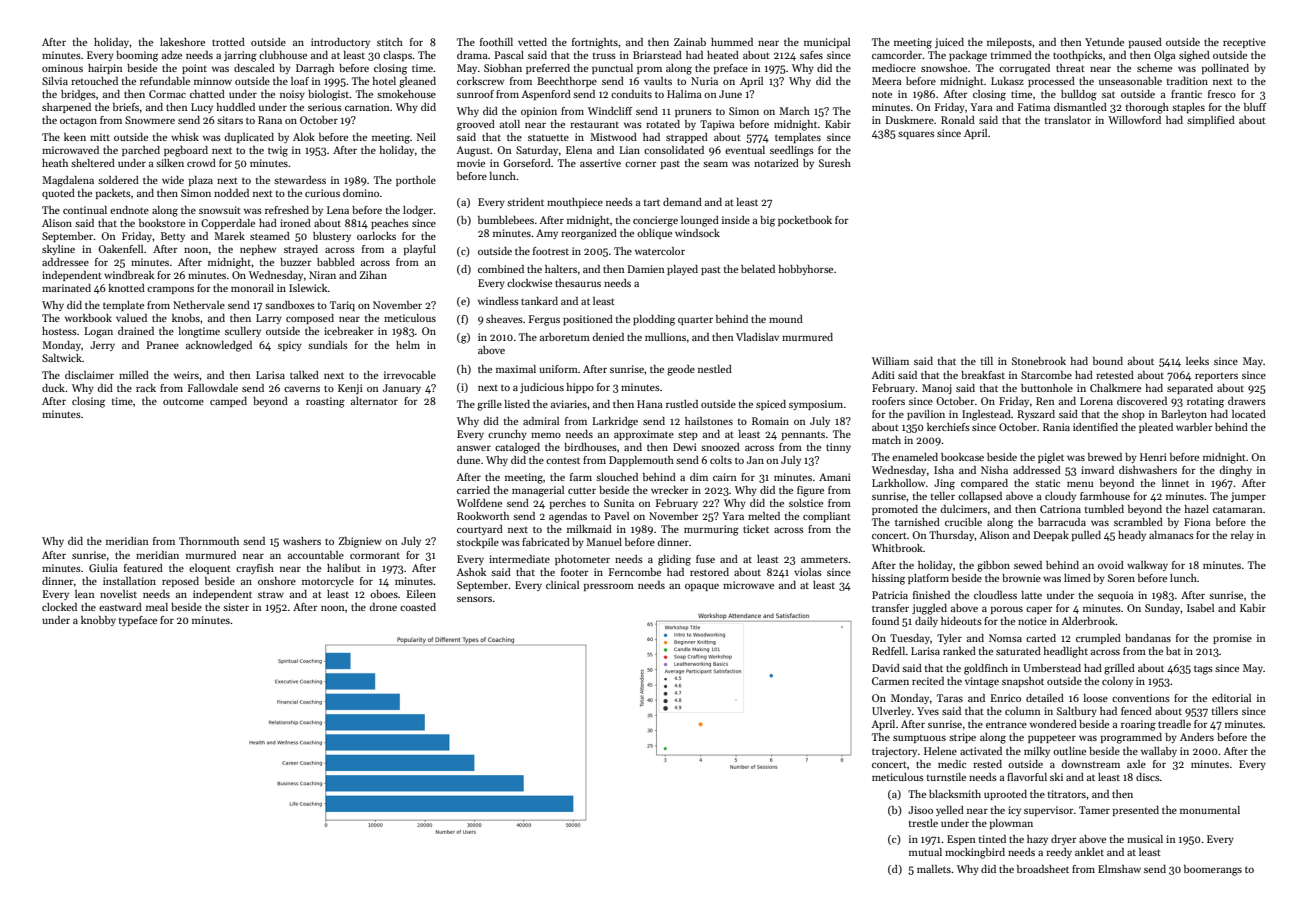  Describe the element at coordinates (390, 42) in the screenshot. I see `stitch` at that location.
